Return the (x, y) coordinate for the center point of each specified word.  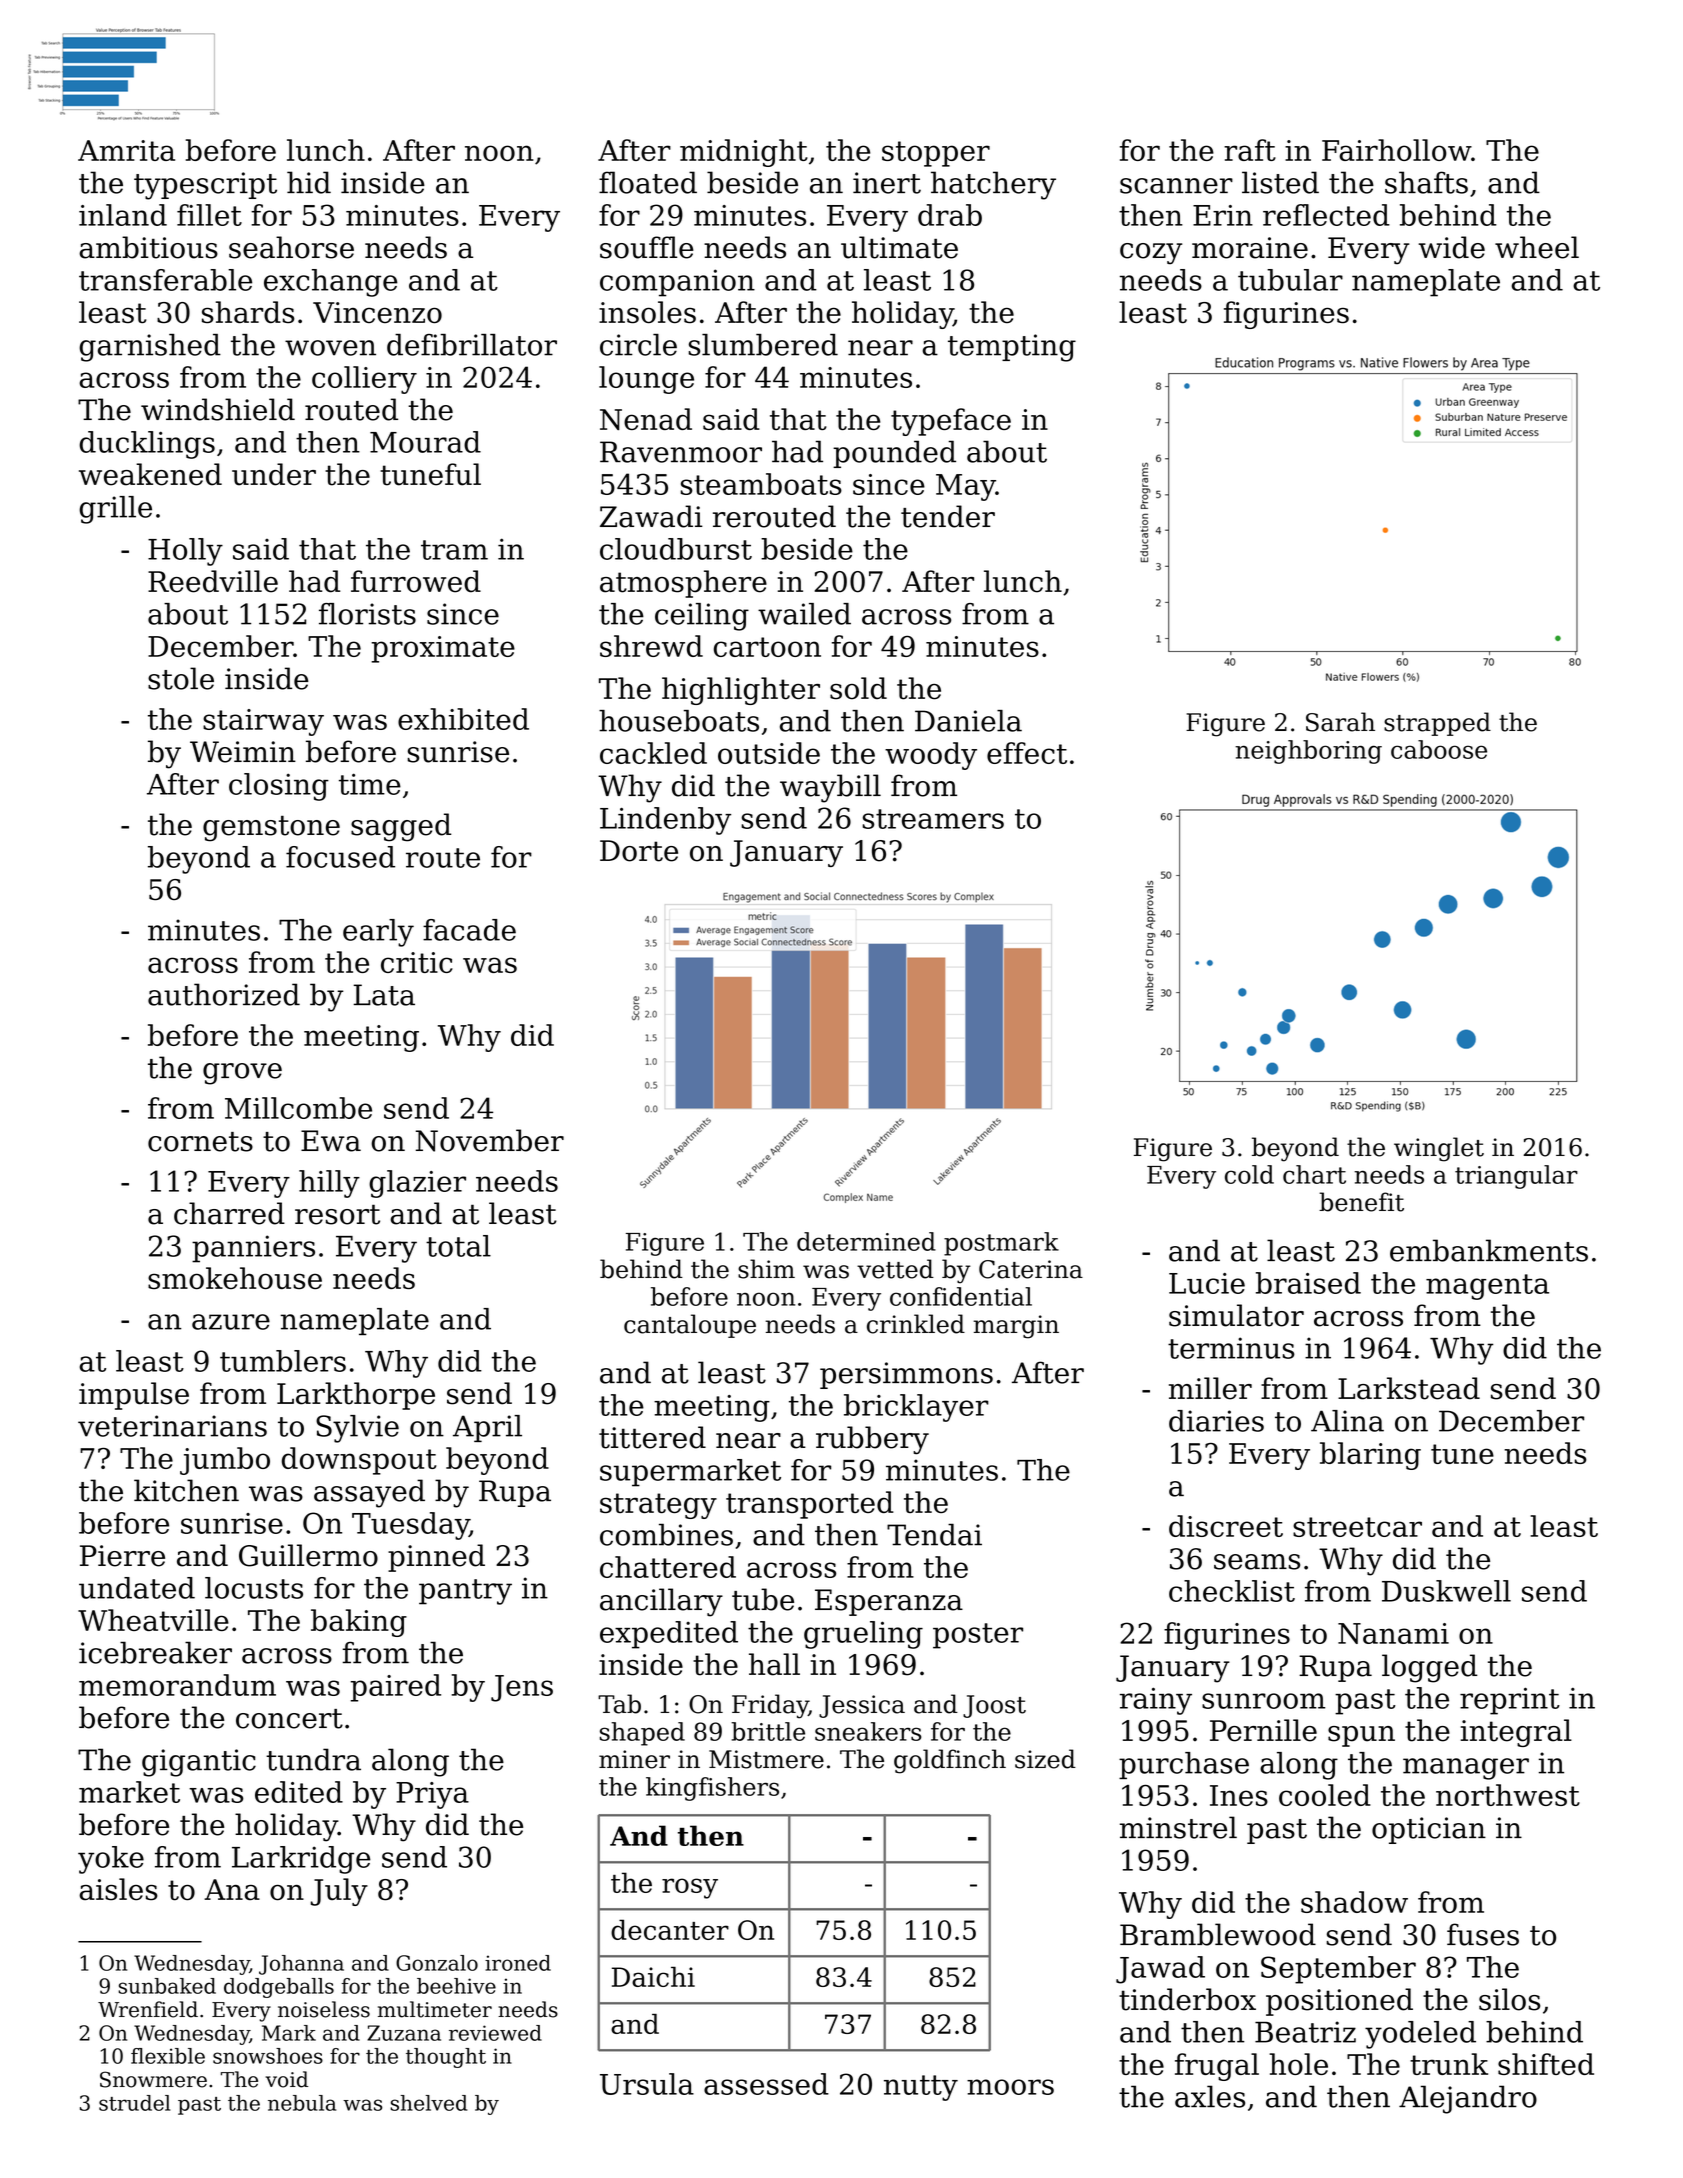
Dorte (639, 851)
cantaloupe (690, 1326)
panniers (253, 1249)
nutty (921, 2088)
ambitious (148, 247)
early (378, 933)
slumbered (763, 345)
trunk (1449, 2064)
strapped (1437, 724)
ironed (518, 1963)
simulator (1236, 1315)
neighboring (1308, 752)
